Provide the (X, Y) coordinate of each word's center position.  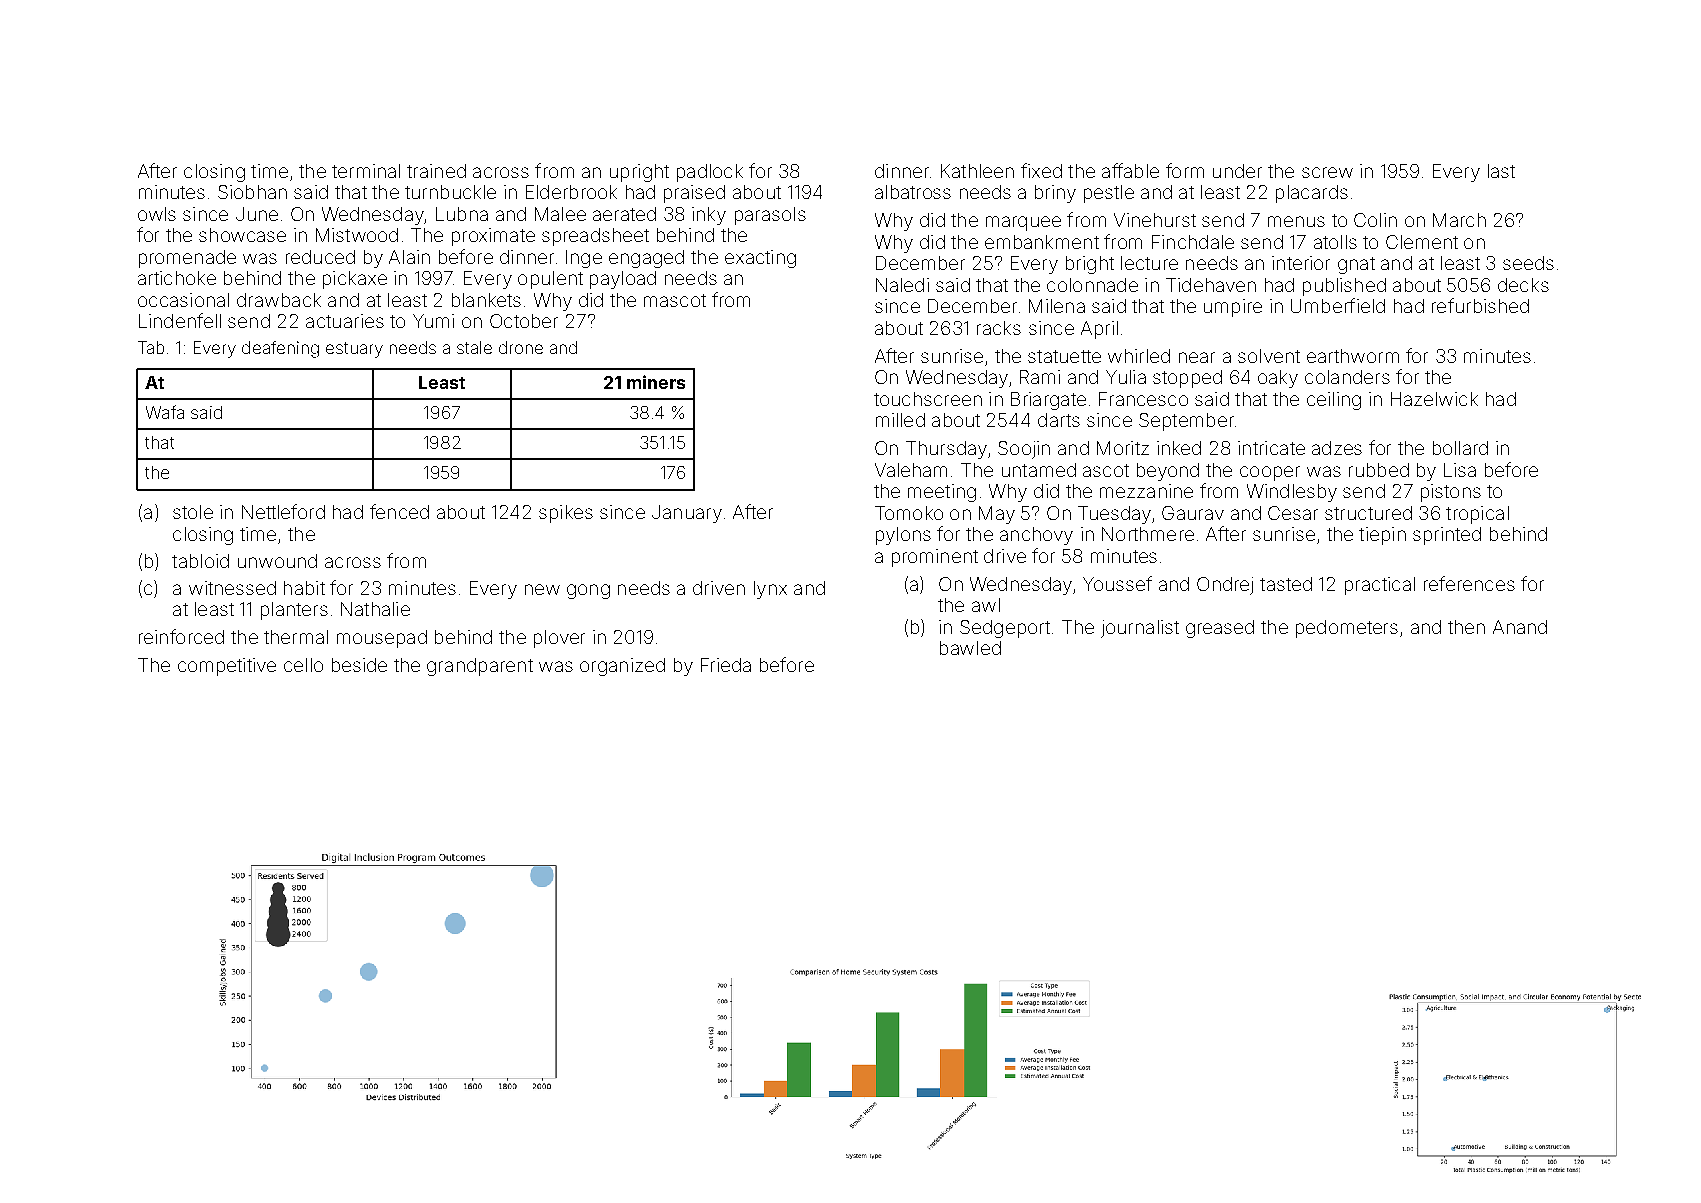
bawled (970, 648)
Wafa (165, 412)
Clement (1422, 242)
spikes (566, 514)
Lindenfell (180, 320)
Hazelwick (1434, 399)
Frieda (726, 665)
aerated (624, 214)
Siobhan (252, 192)
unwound (277, 561)
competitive (227, 667)
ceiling (1334, 401)
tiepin (1382, 536)
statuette (1064, 356)
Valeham (911, 470)
